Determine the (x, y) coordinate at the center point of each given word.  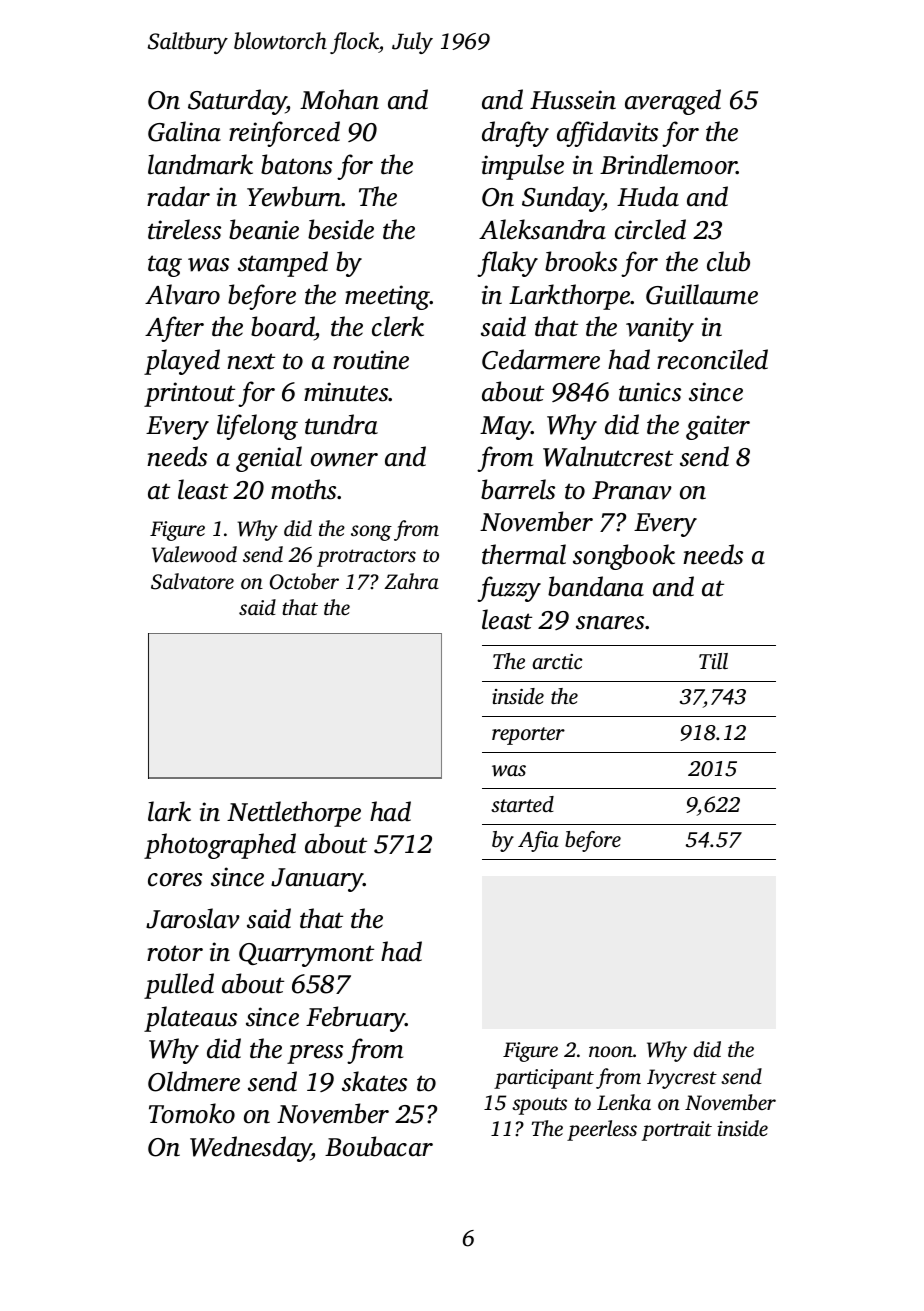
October (304, 581)
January (317, 880)
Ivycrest (682, 1079)
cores (175, 880)
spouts (539, 1106)
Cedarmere (541, 359)
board (283, 328)
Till (713, 661)
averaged (673, 102)
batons (296, 164)
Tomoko (192, 1113)
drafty (515, 134)
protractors (366, 558)
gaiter (718, 427)
